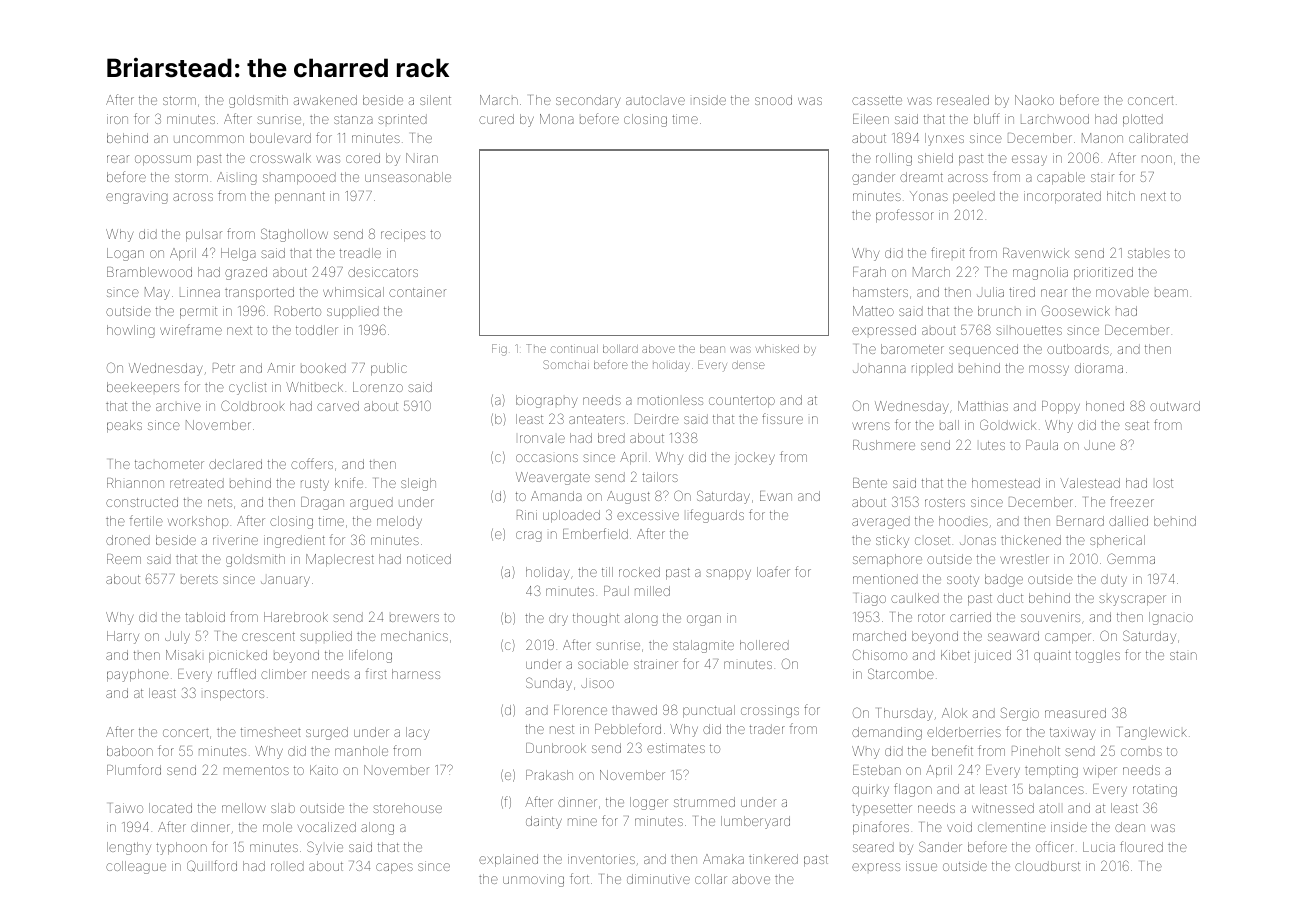  Describe the element at coordinates (212, 866) in the screenshot. I see `Quillford` at that location.
